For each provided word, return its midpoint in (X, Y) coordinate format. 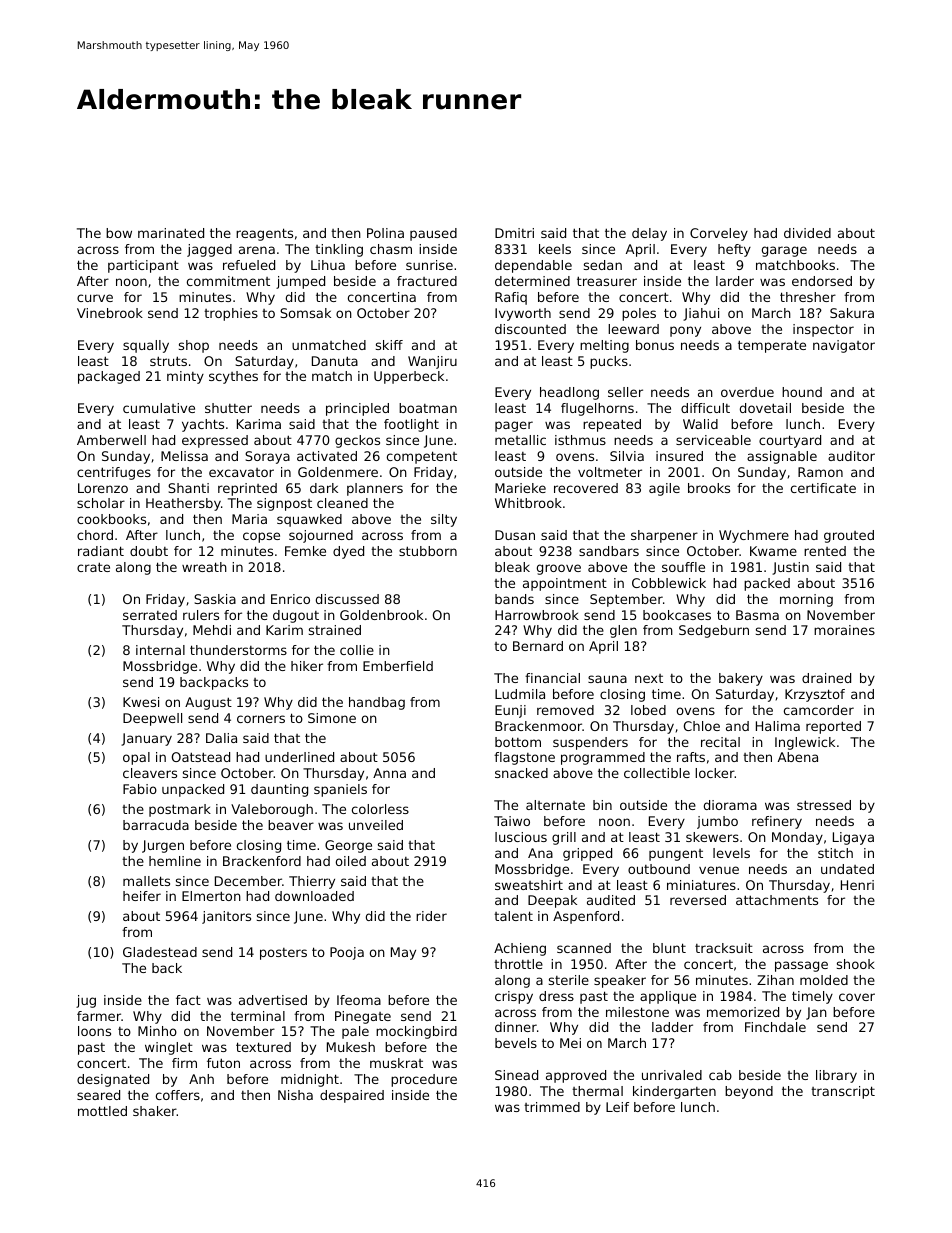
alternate (555, 805)
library (836, 1076)
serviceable (713, 440)
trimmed (552, 1107)
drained (826, 678)
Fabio (140, 789)
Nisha (295, 1095)
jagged (209, 250)
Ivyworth (523, 314)
